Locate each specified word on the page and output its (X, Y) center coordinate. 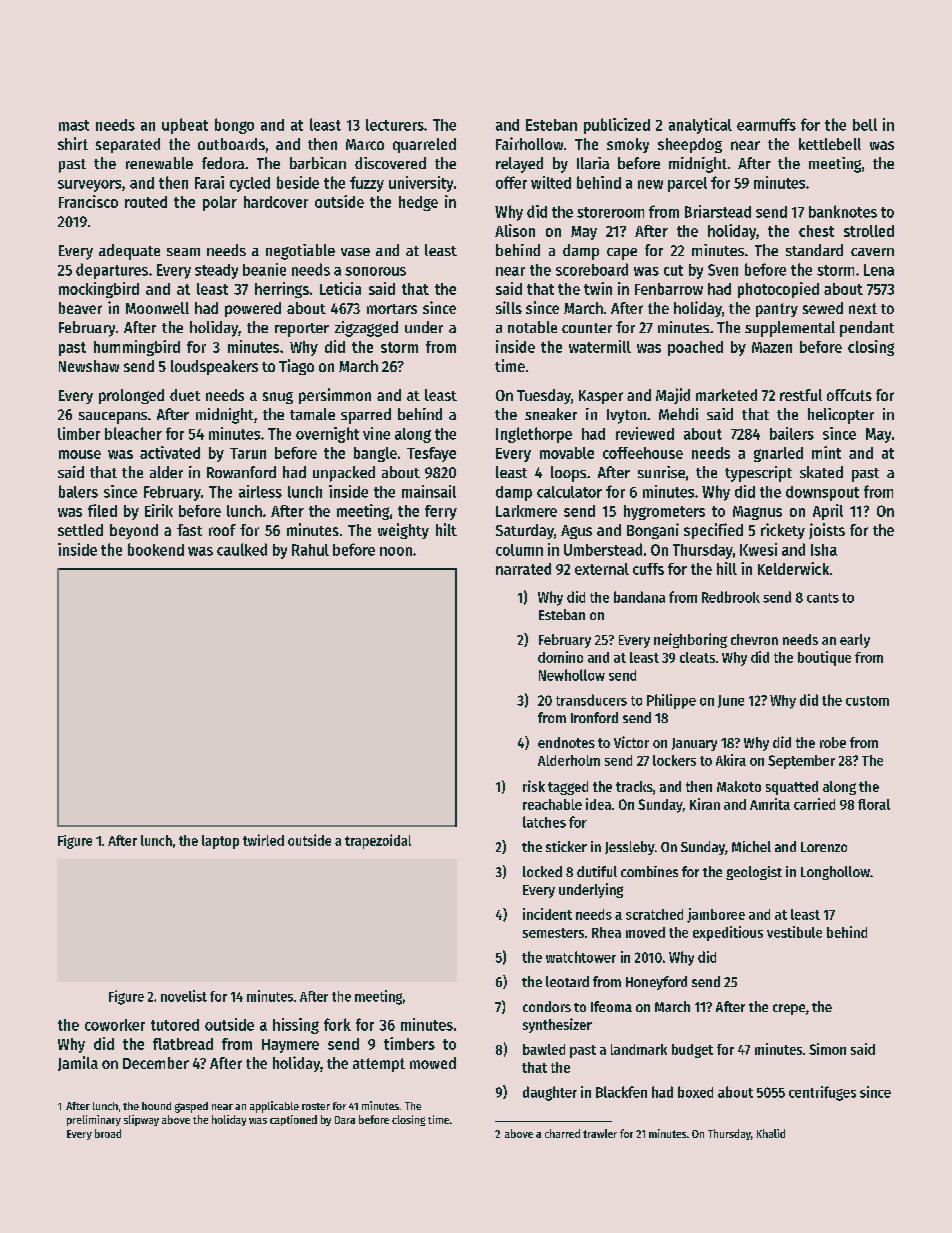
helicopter (841, 416)
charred (562, 1133)
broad (108, 1133)
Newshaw (89, 366)
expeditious (728, 933)
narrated (523, 569)
